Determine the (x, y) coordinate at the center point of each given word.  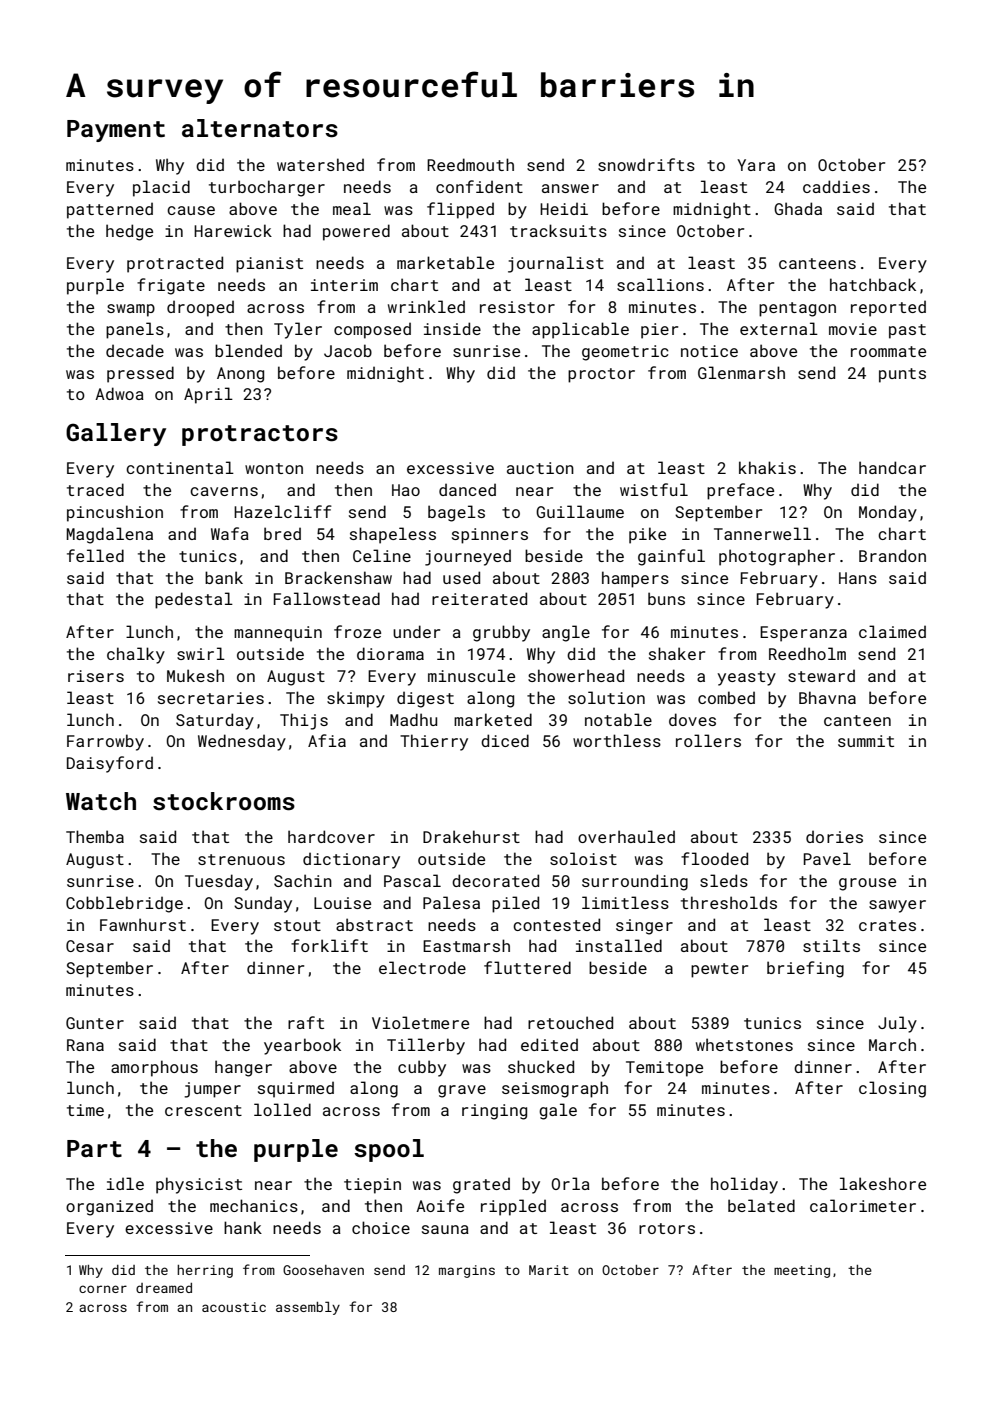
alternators (260, 128)
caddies (836, 186)
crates (887, 925)
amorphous (154, 1068)
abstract (374, 924)
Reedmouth (470, 164)
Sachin (303, 880)
